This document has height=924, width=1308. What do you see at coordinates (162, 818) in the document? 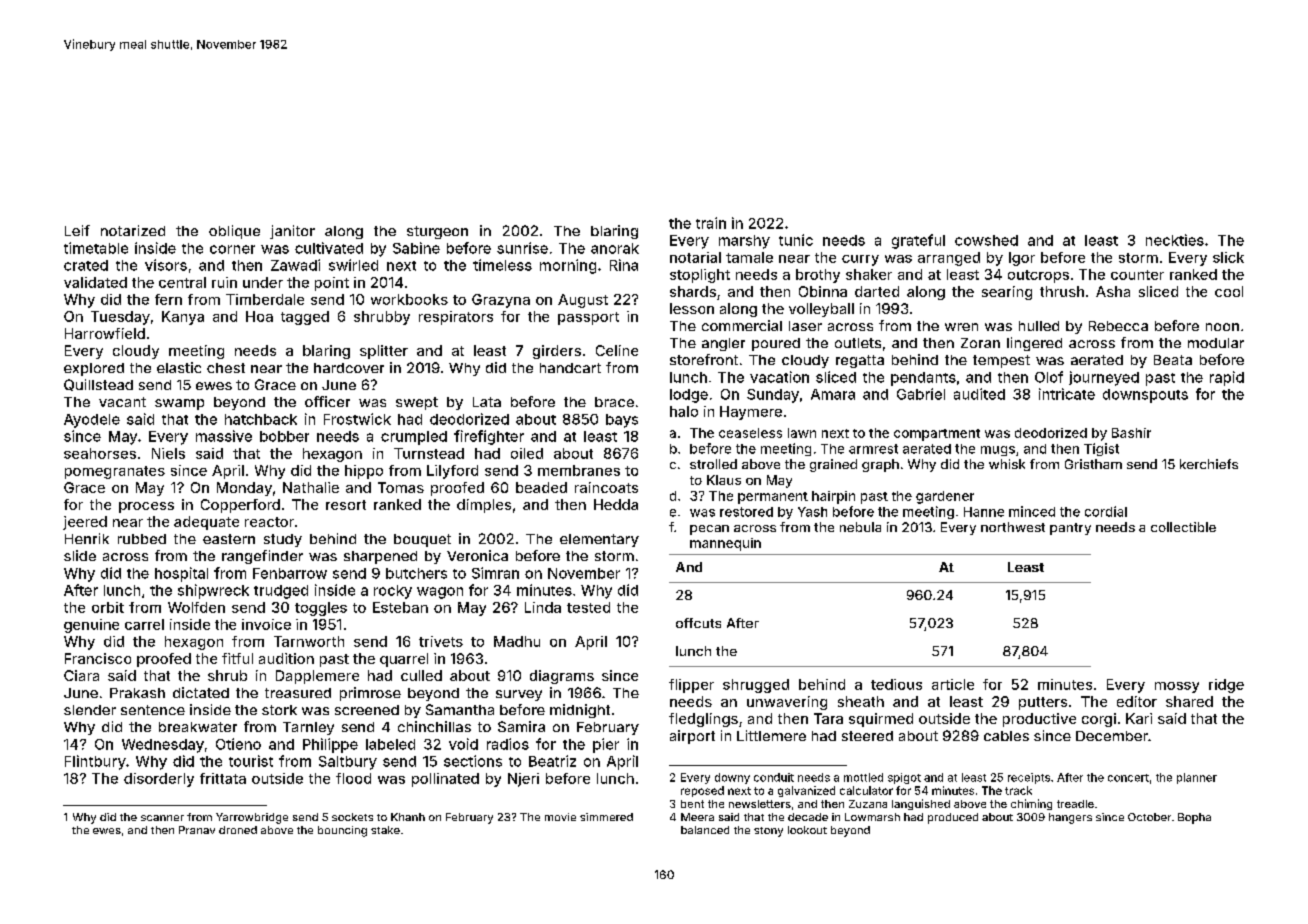
I see `scanner` at bounding box center [162, 818].
